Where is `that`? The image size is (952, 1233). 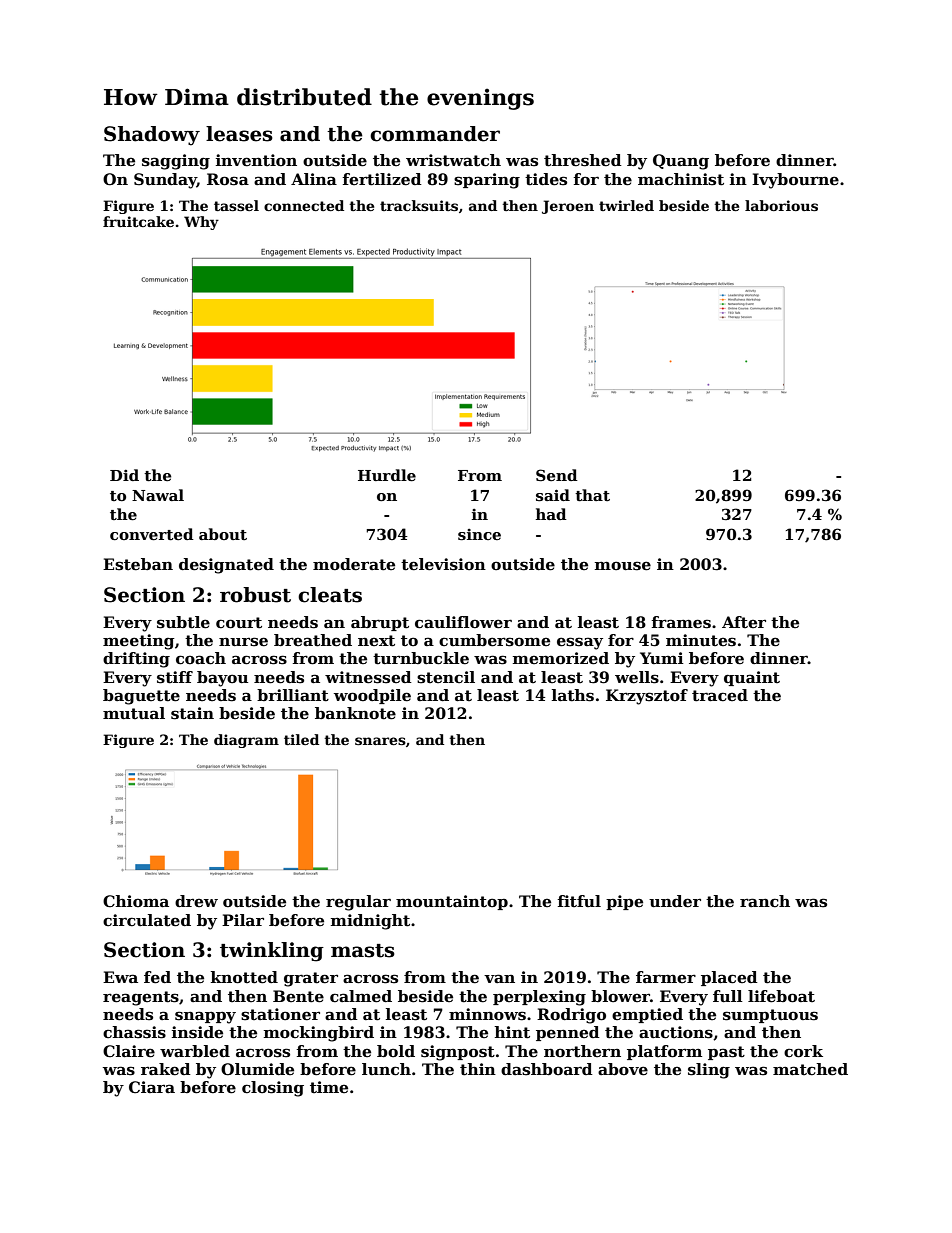
that is located at coordinates (592, 495).
